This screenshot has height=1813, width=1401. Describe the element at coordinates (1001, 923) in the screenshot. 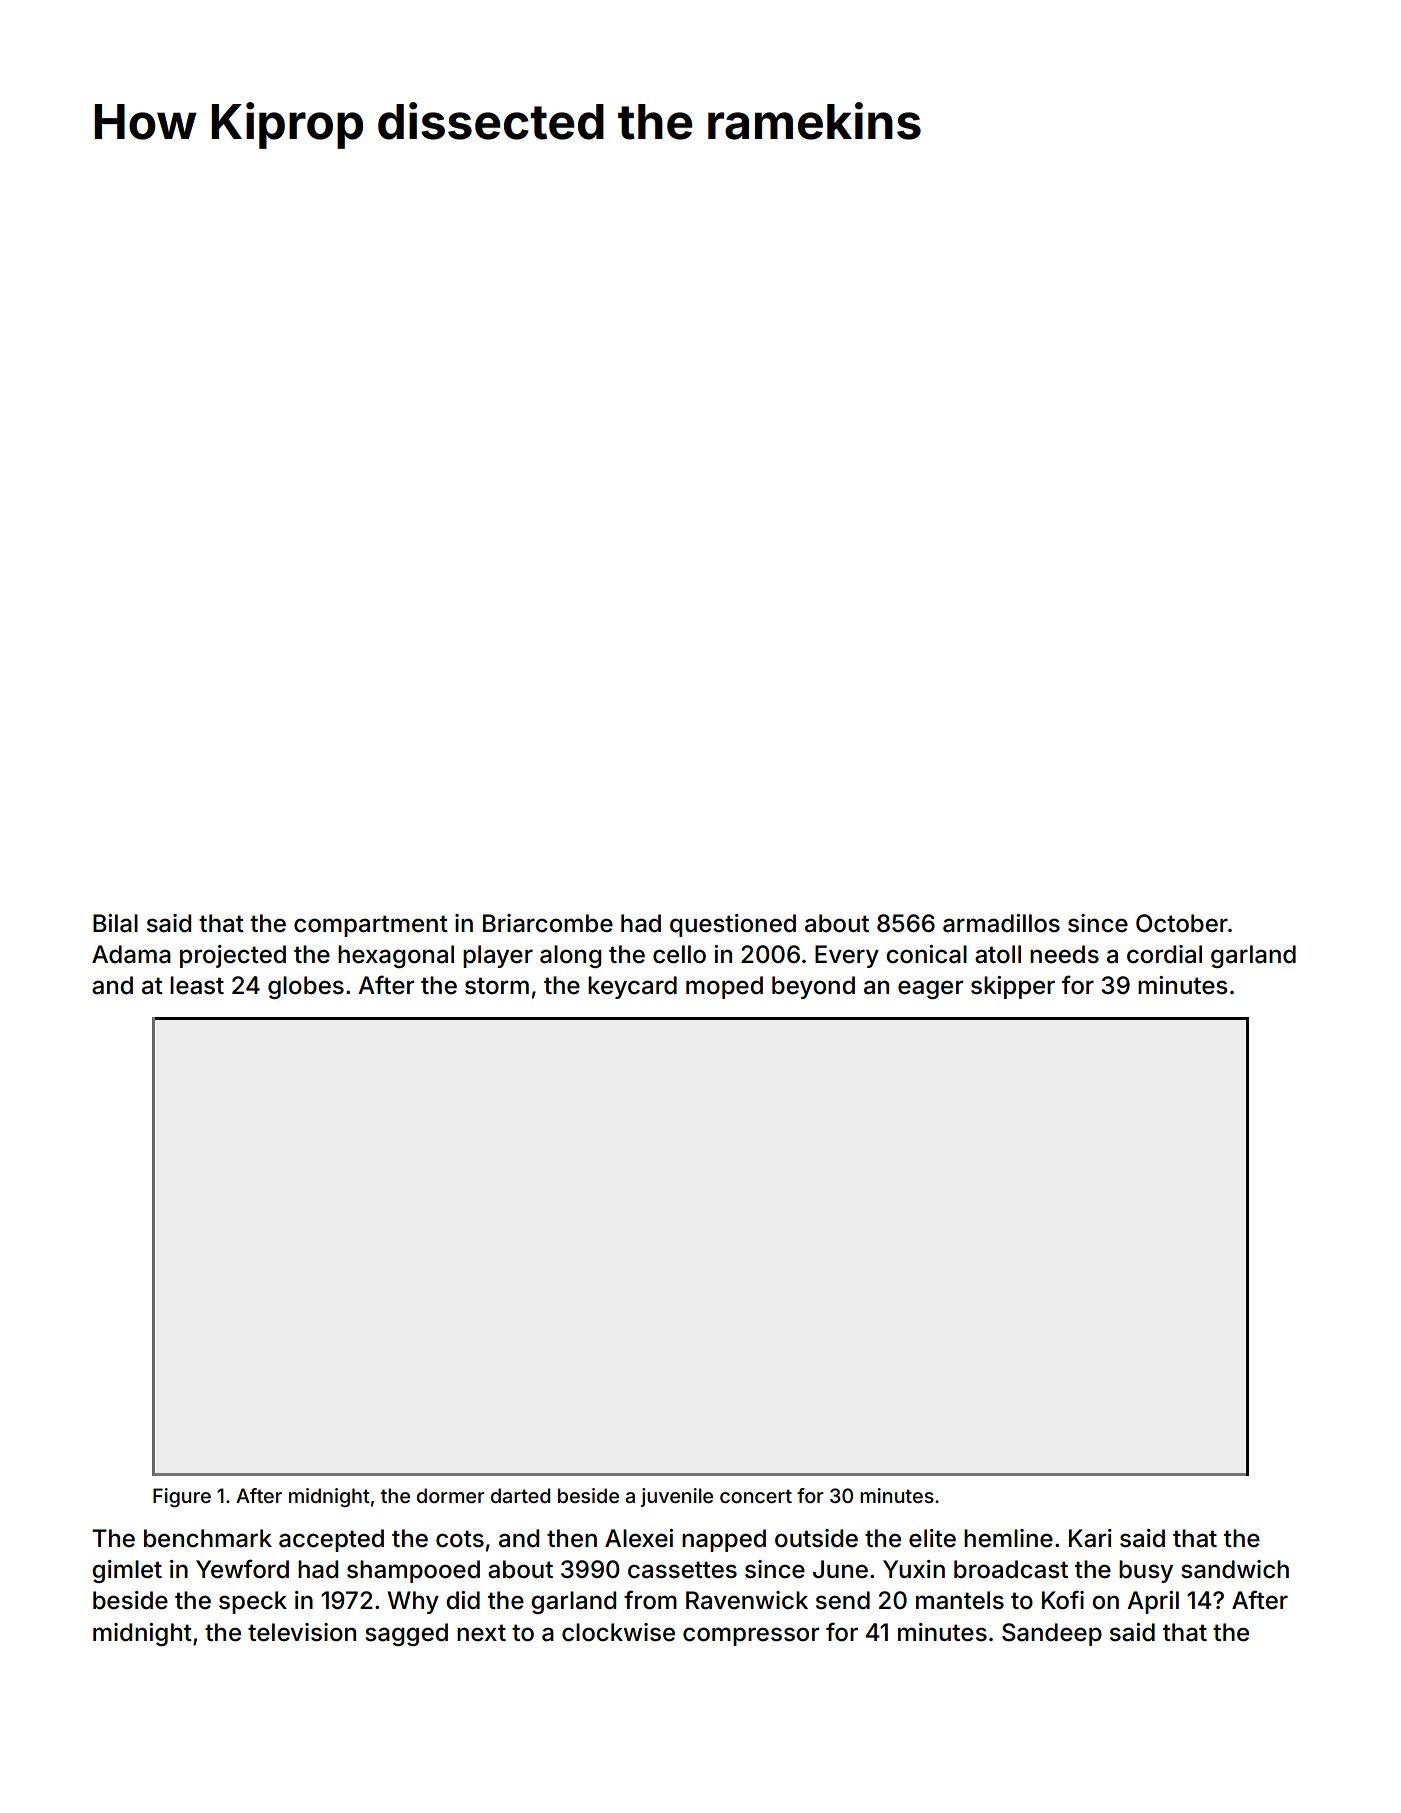

I see `armadillos` at that location.
